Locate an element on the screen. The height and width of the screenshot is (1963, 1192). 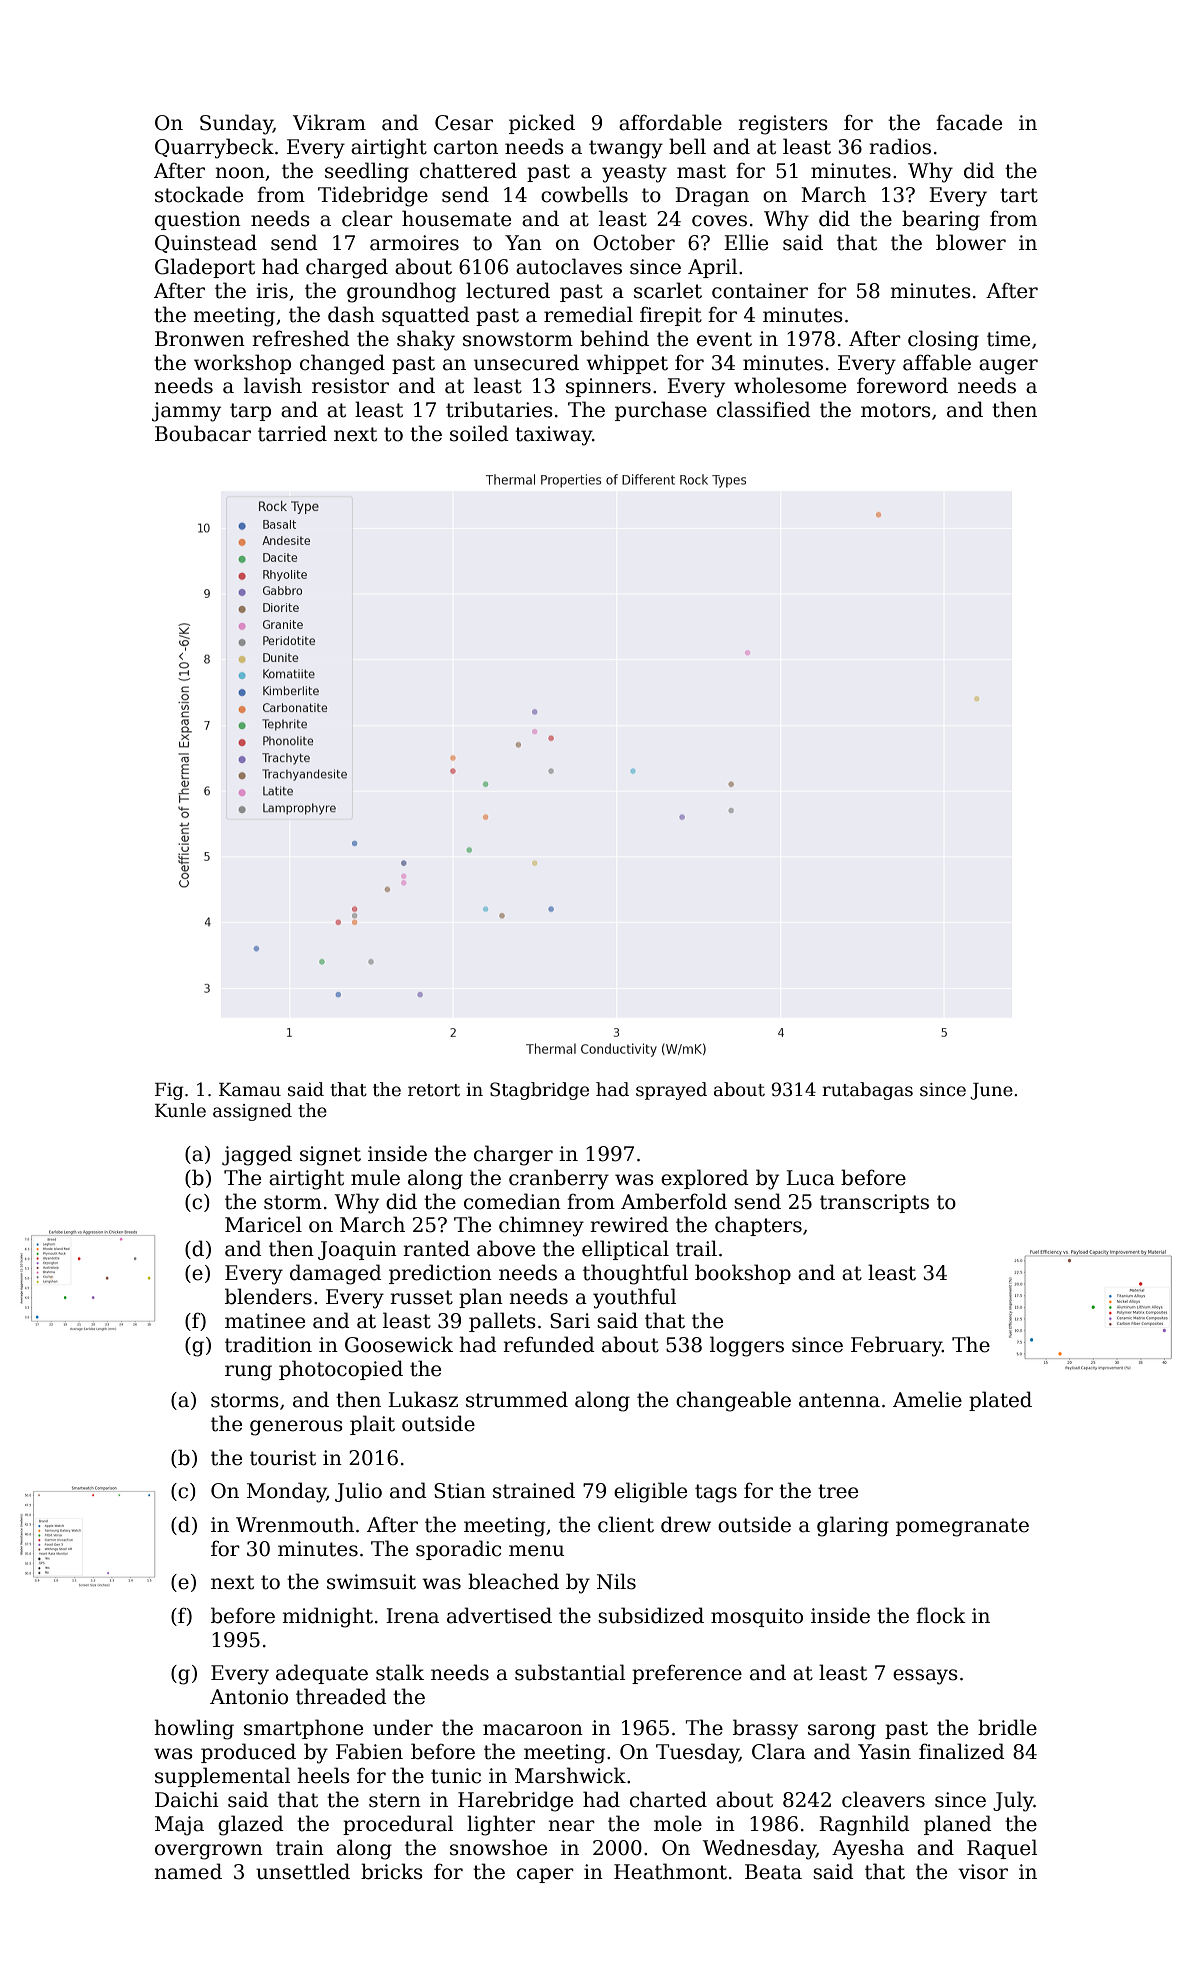
Stagbridge is located at coordinates (539, 1091).
